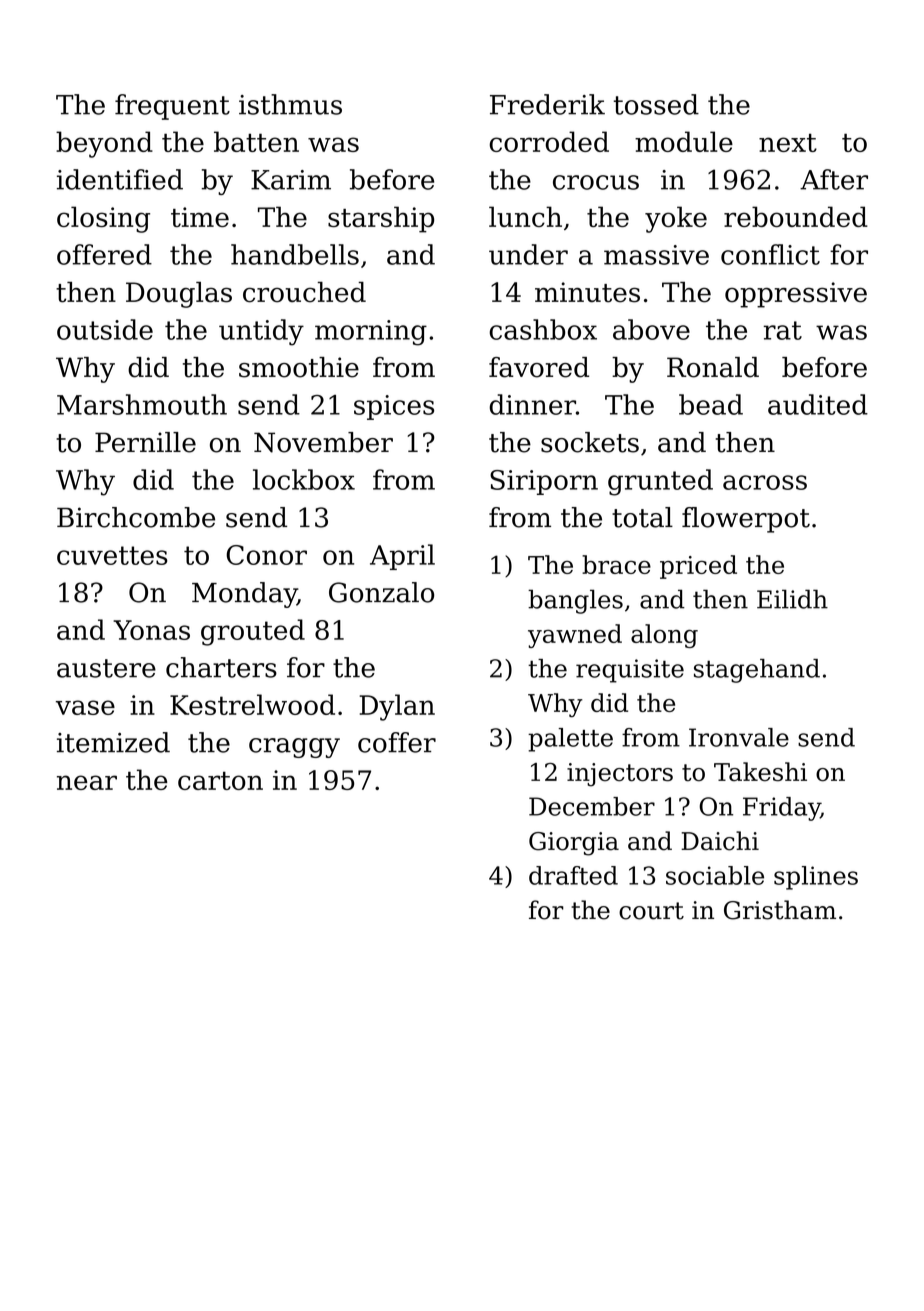  I want to click on Gonzalo, so click(381, 592).
